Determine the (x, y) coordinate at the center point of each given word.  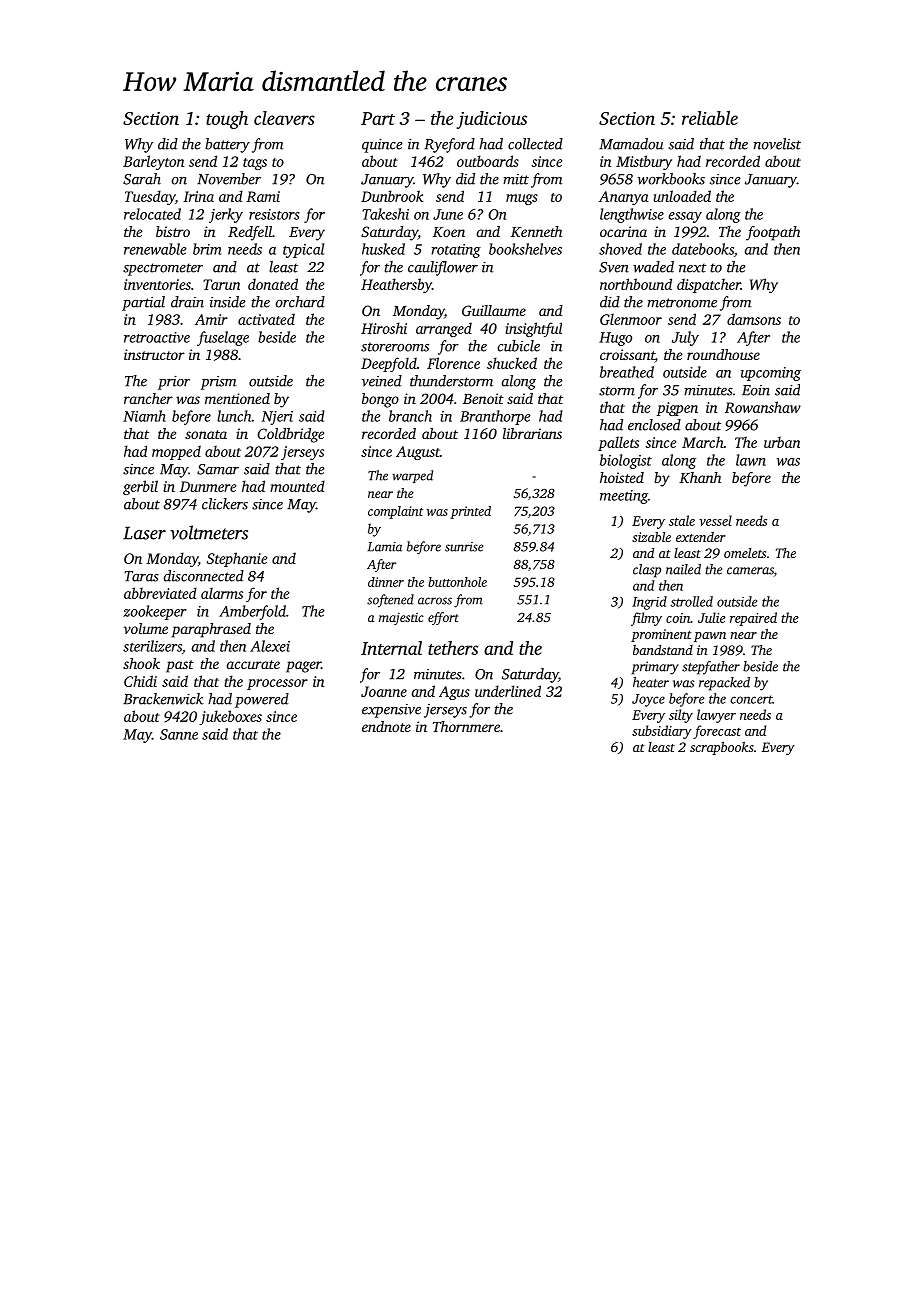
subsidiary (662, 732)
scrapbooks (722, 748)
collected (535, 144)
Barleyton (153, 162)
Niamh (144, 416)
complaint (395, 512)
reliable (710, 118)
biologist (626, 461)
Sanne (179, 734)
